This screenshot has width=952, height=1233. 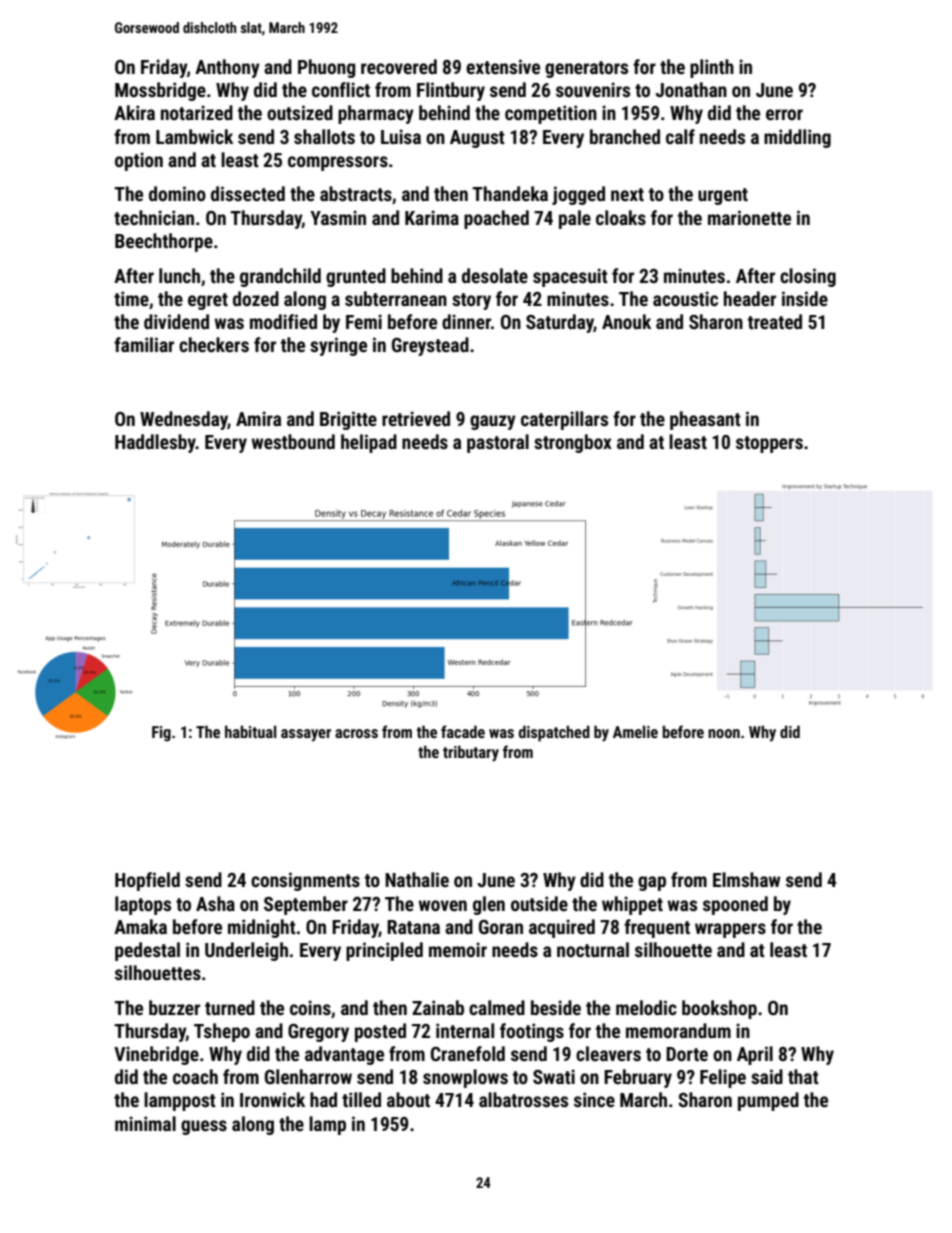 I want to click on Hopfield, so click(x=147, y=881).
